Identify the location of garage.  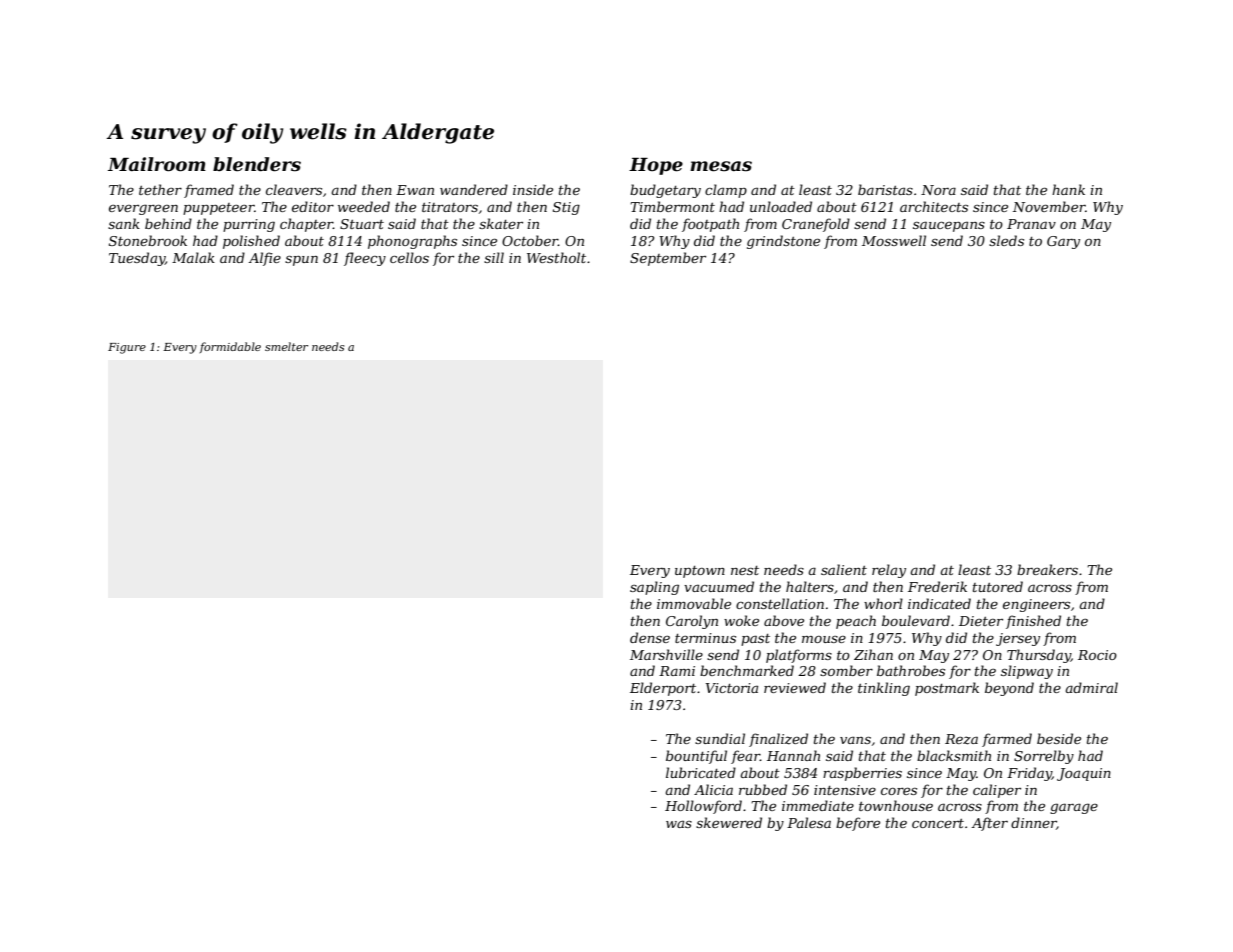
(1074, 808).
